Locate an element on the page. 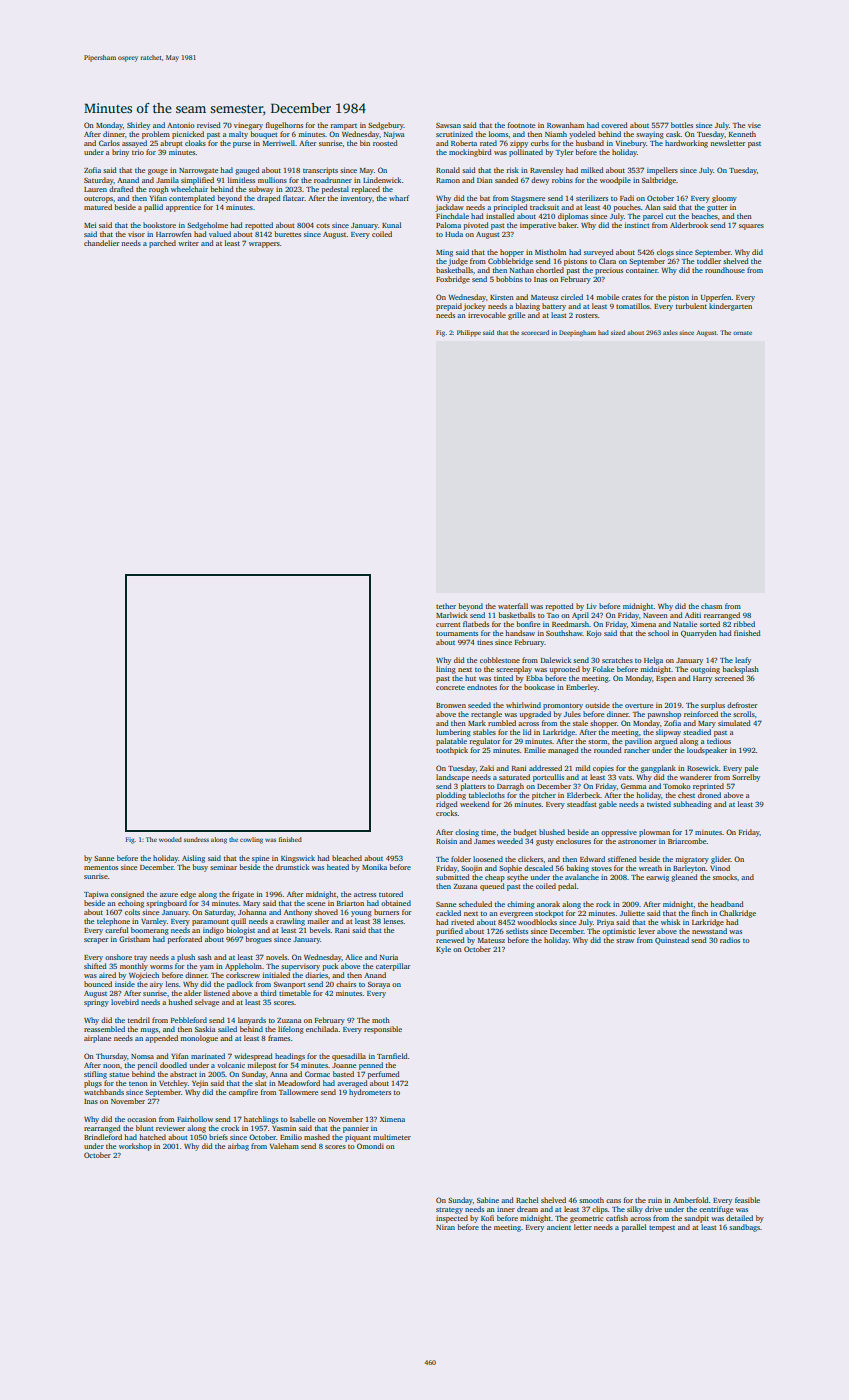 Image resolution: width=849 pixels, height=1400 pixels. tether is located at coordinates (446, 606).
